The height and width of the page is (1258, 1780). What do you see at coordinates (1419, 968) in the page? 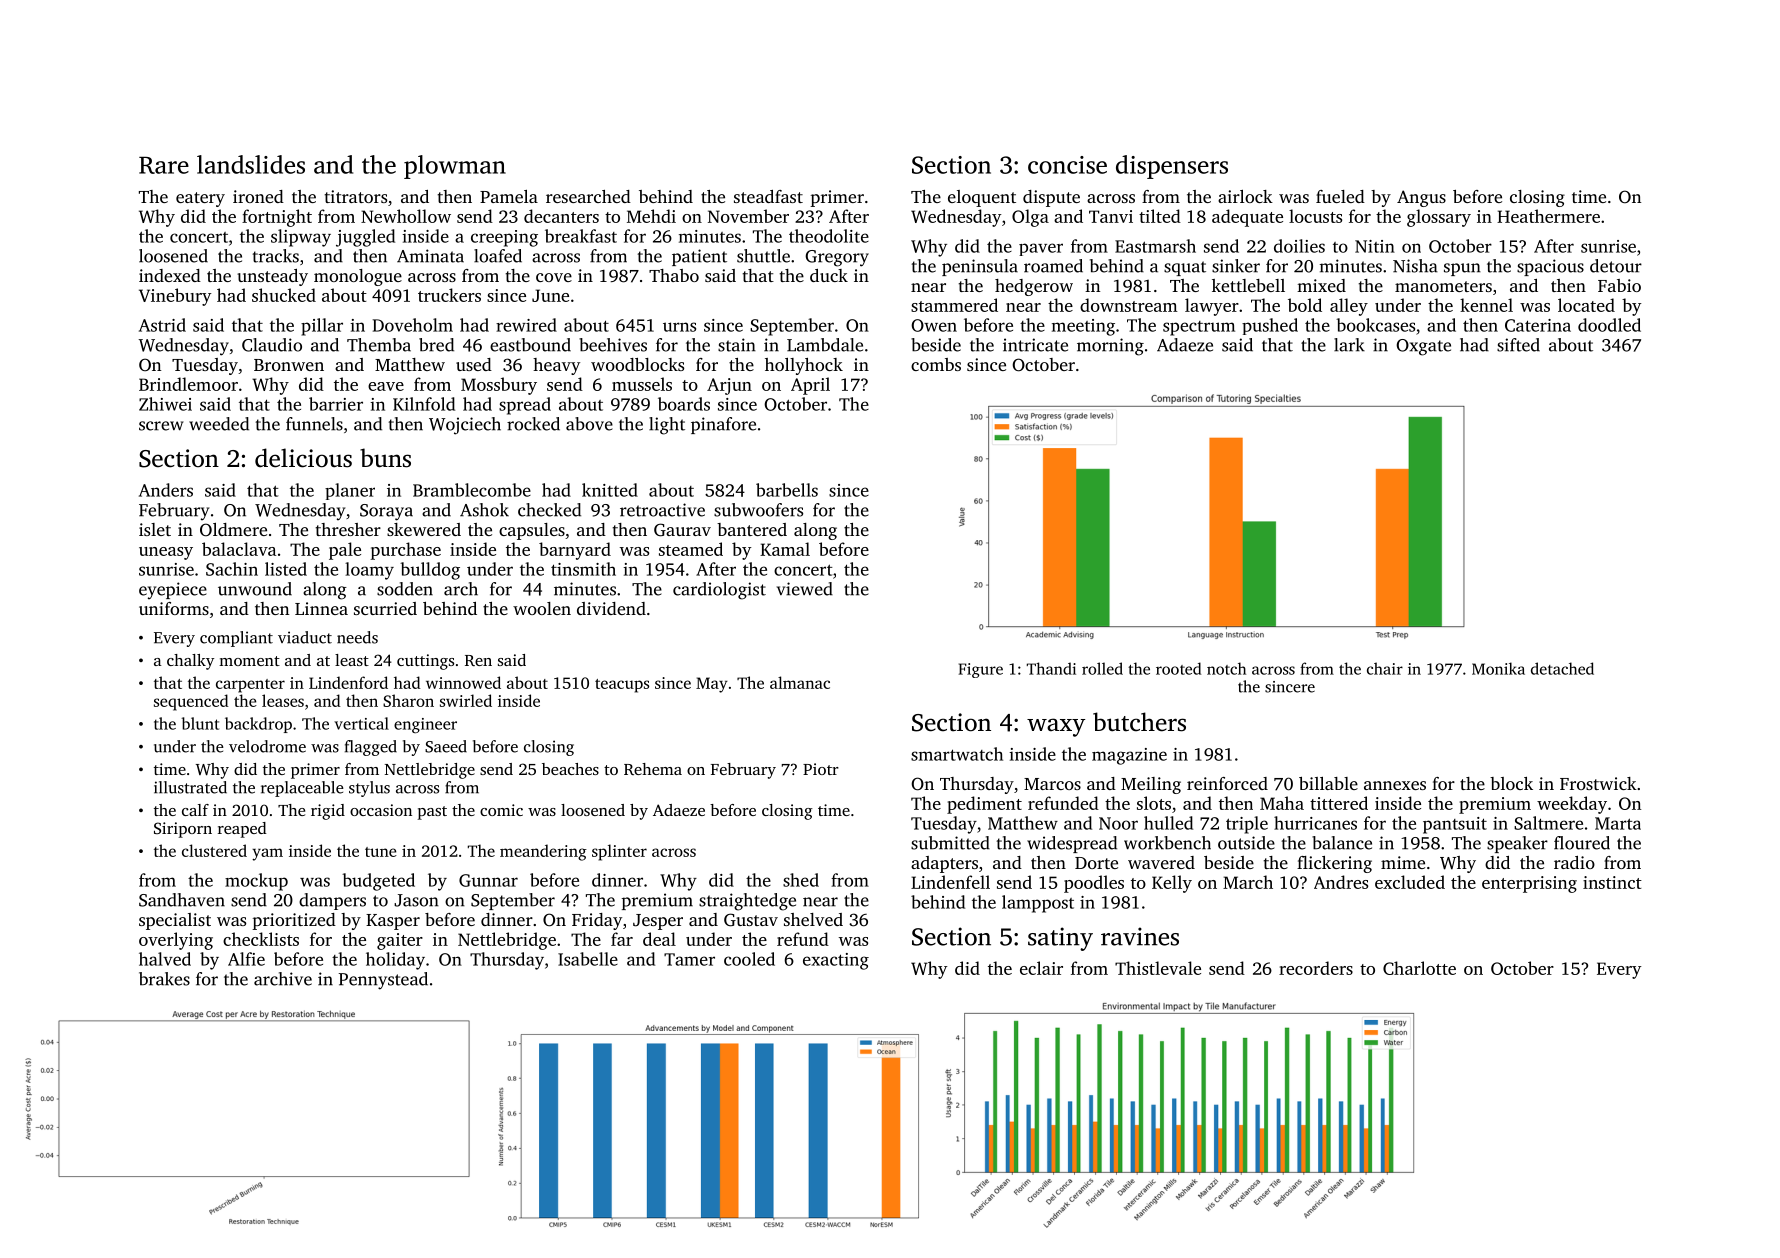
I see `Charlotte` at bounding box center [1419, 968].
